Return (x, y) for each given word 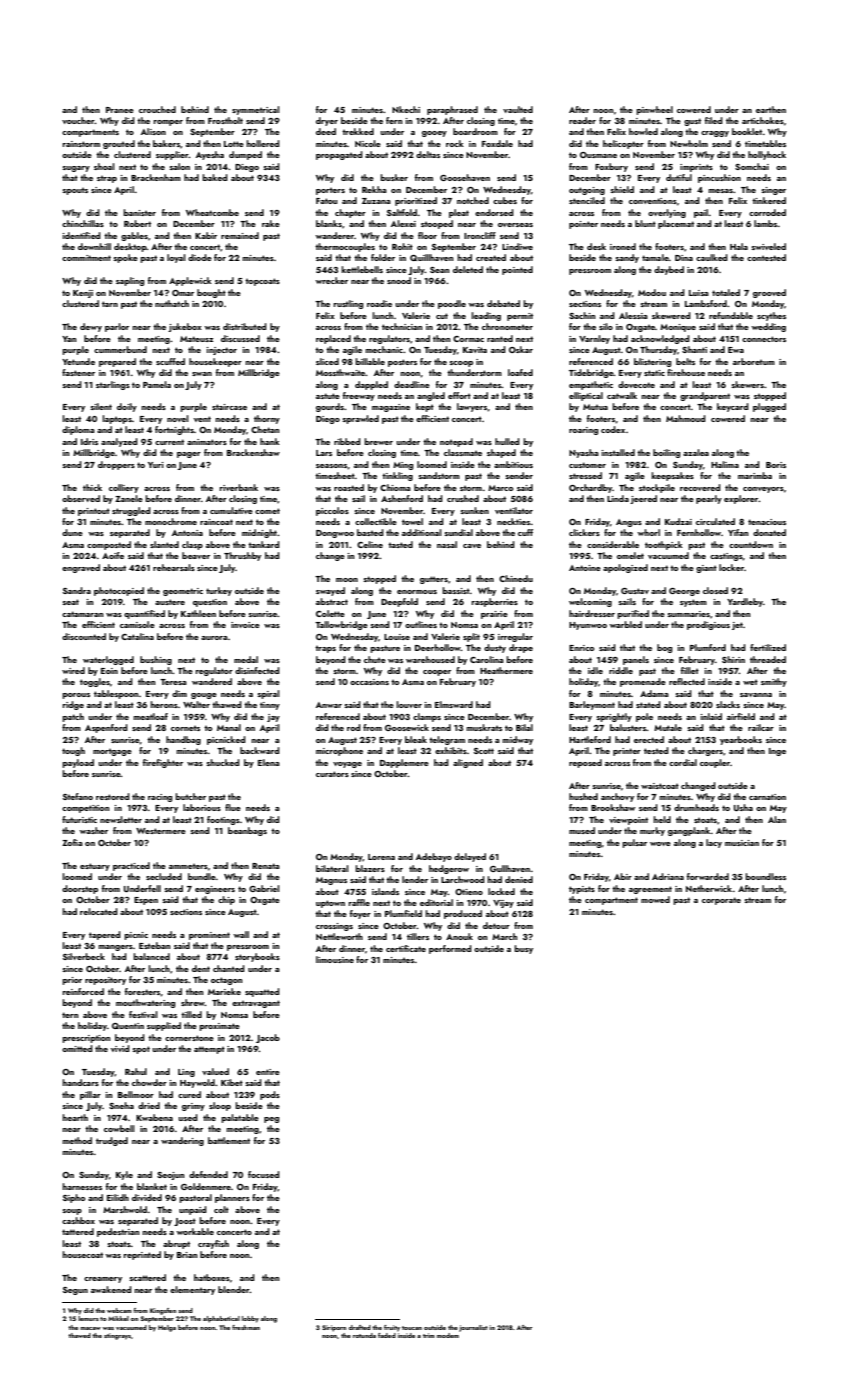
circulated (715, 521)
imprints (696, 168)
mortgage (112, 752)
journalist (473, 1328)
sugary (76, 169)
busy (523, 949)
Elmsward (454, 704)
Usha (743, 807)
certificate (406, 948)
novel (178, 418)
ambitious (513, 464)
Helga (167, 1328)
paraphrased (452, 110)
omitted (77, 1048)
